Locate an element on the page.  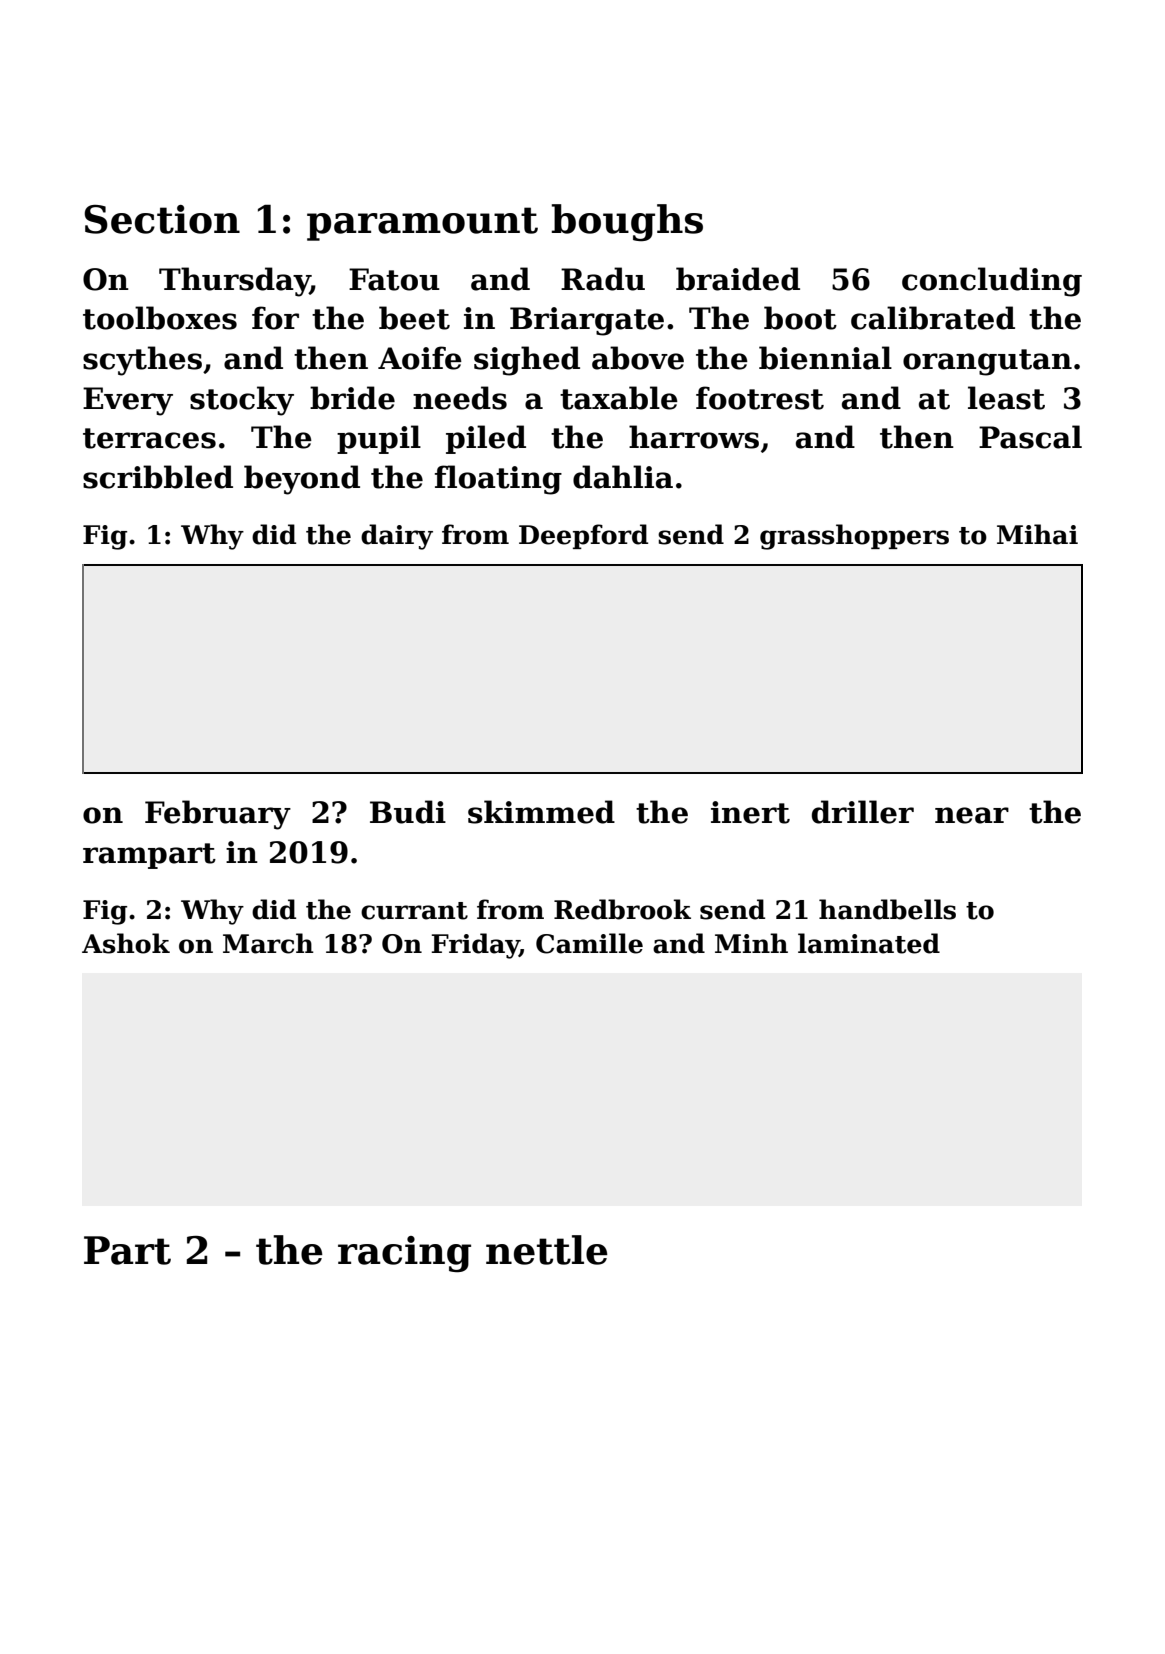
needs is located at coordinates (460, 398).
